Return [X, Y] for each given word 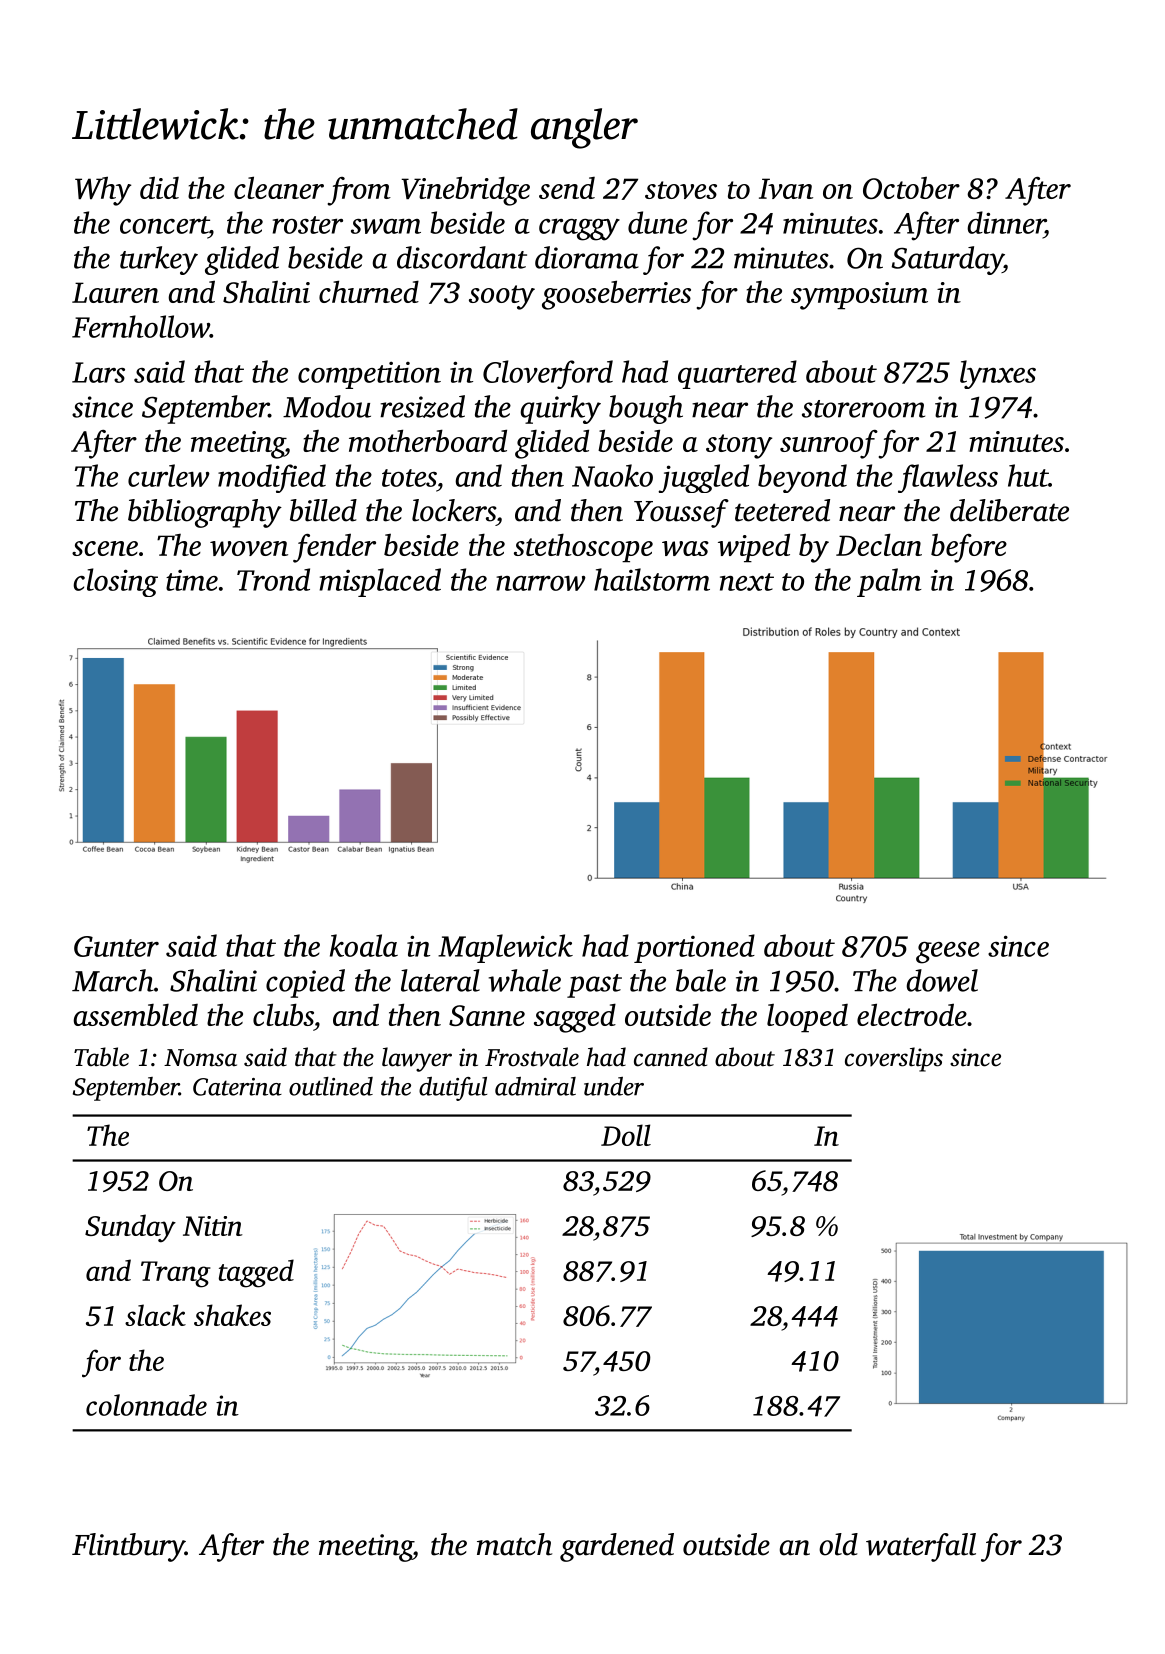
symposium [859, 296]
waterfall [921, 1547]
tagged [256, 1273]
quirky [560, 409]
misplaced [380, 582]
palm [889, 582]
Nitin [213, 1226]
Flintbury [128, 1547]
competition [369, 375]
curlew [169, 475]
